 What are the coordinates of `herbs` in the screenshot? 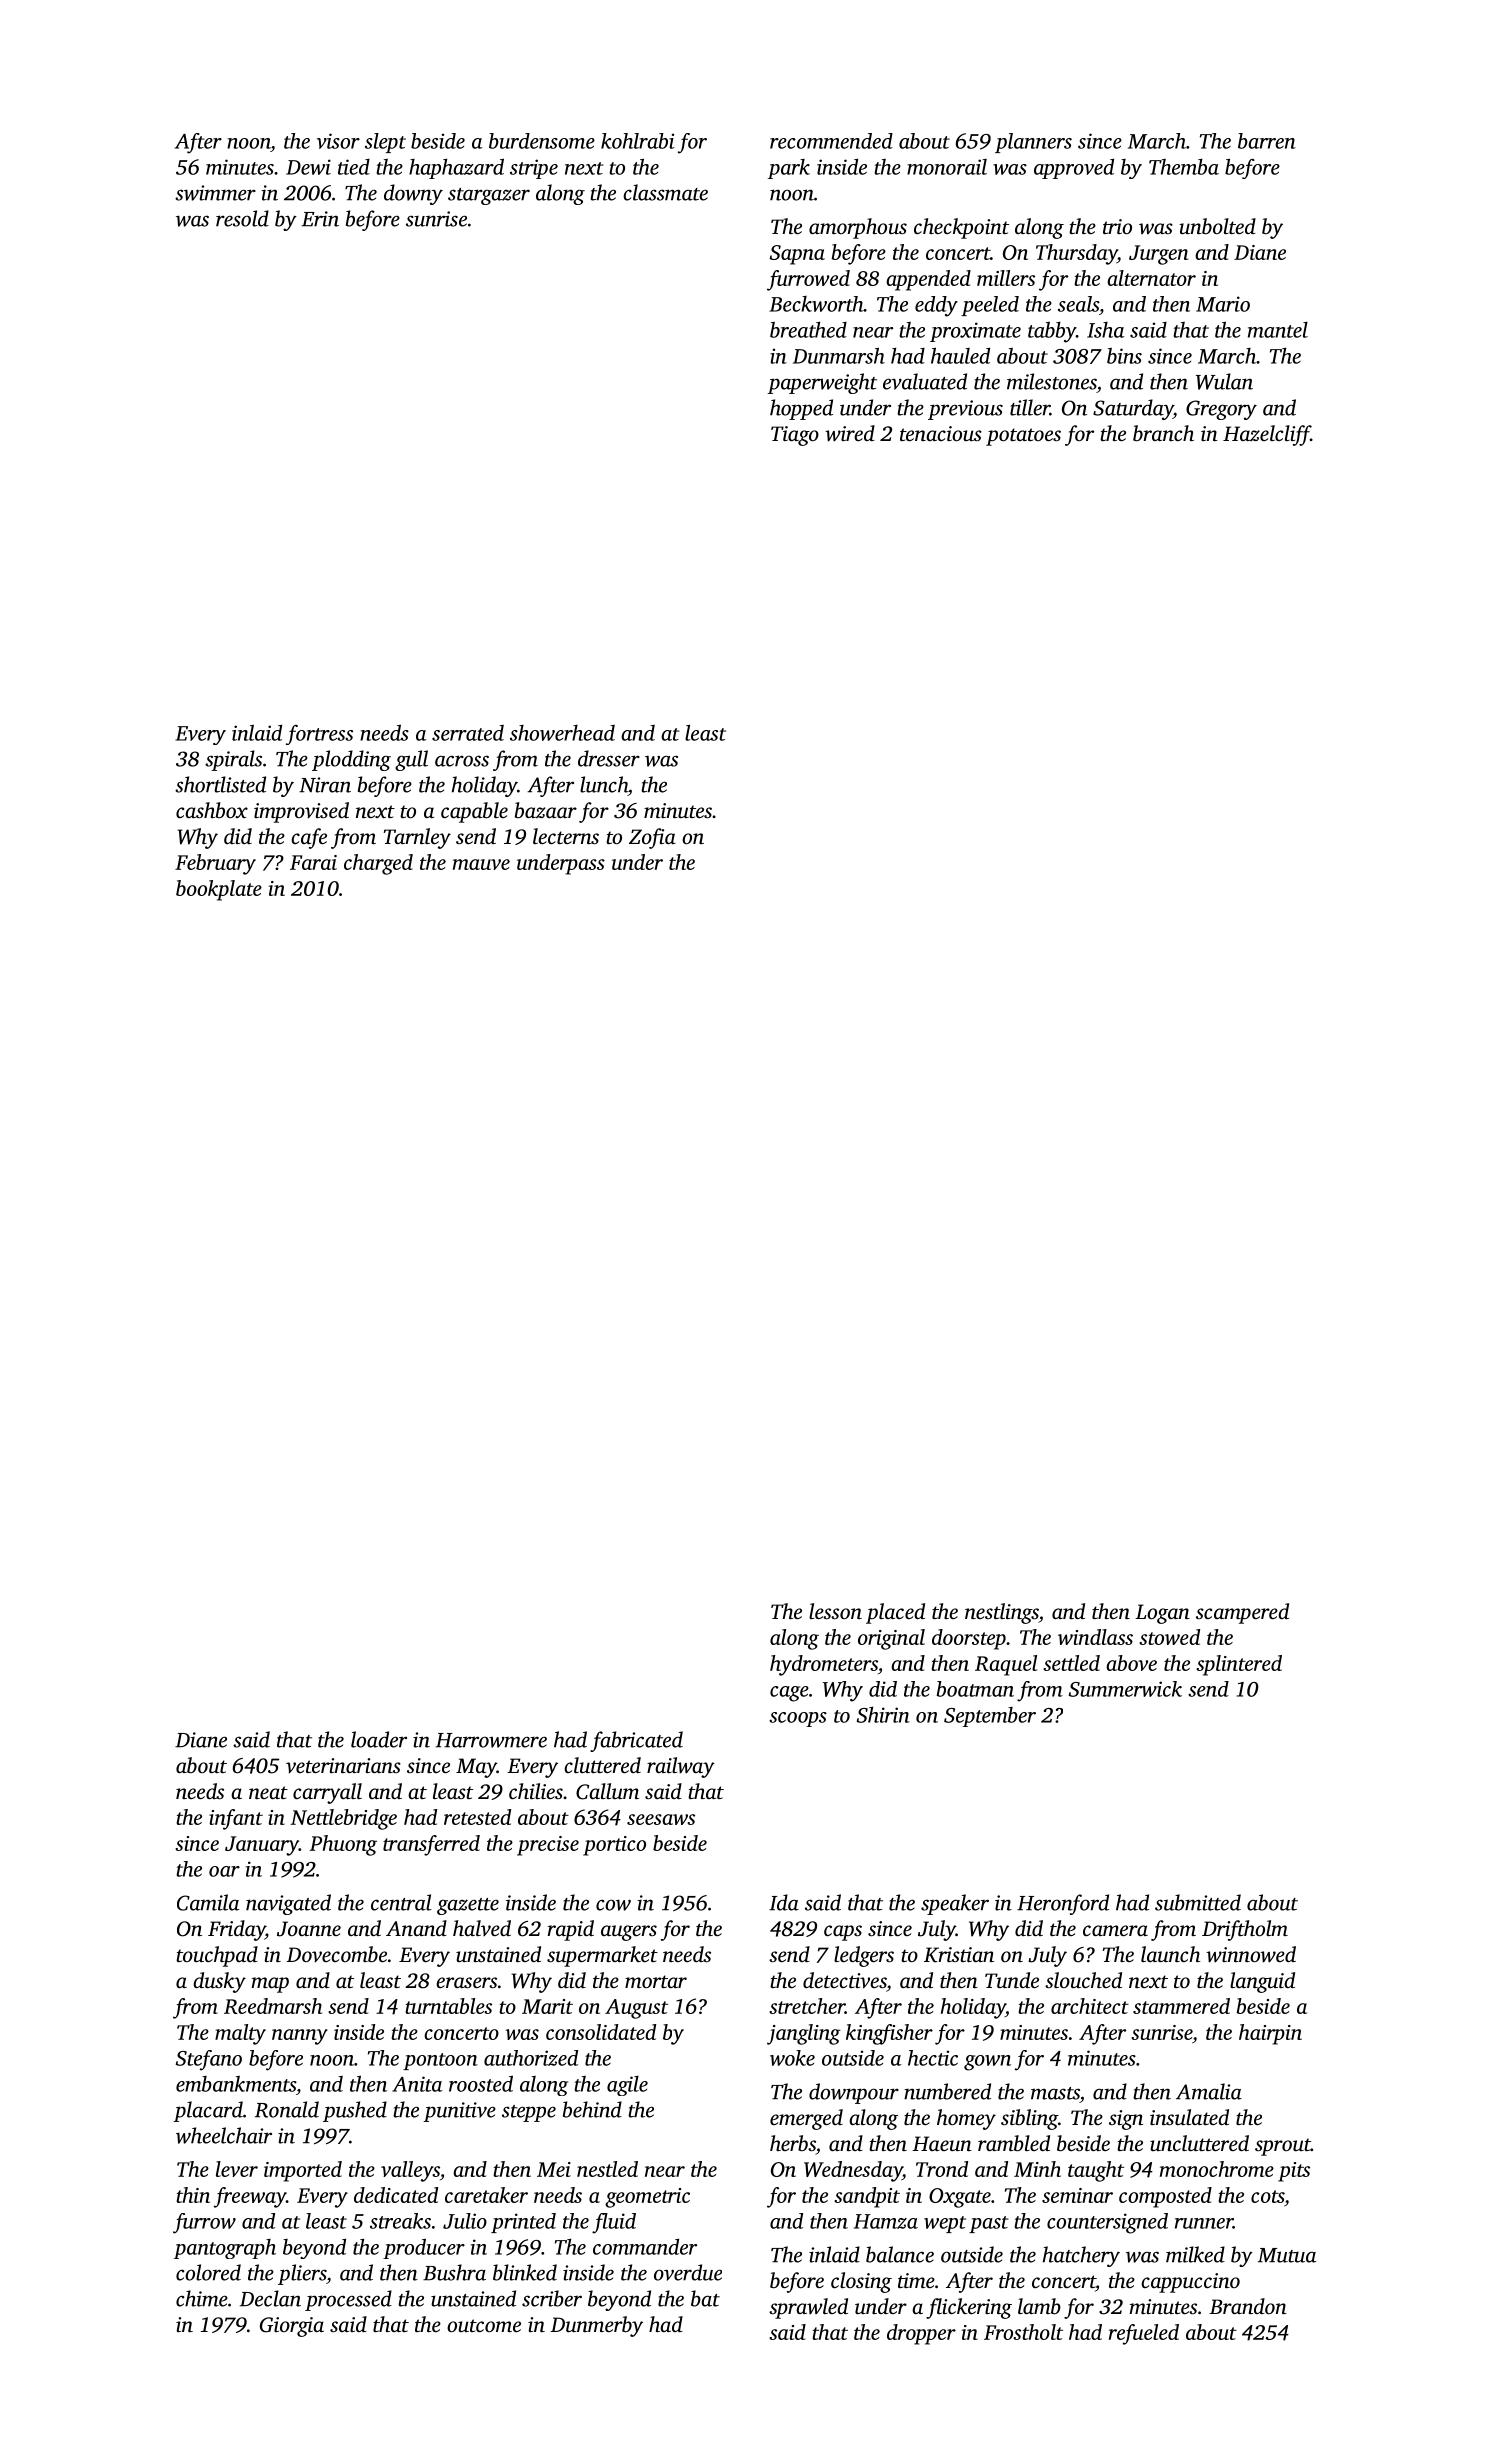 It's located at (793, 2143).
